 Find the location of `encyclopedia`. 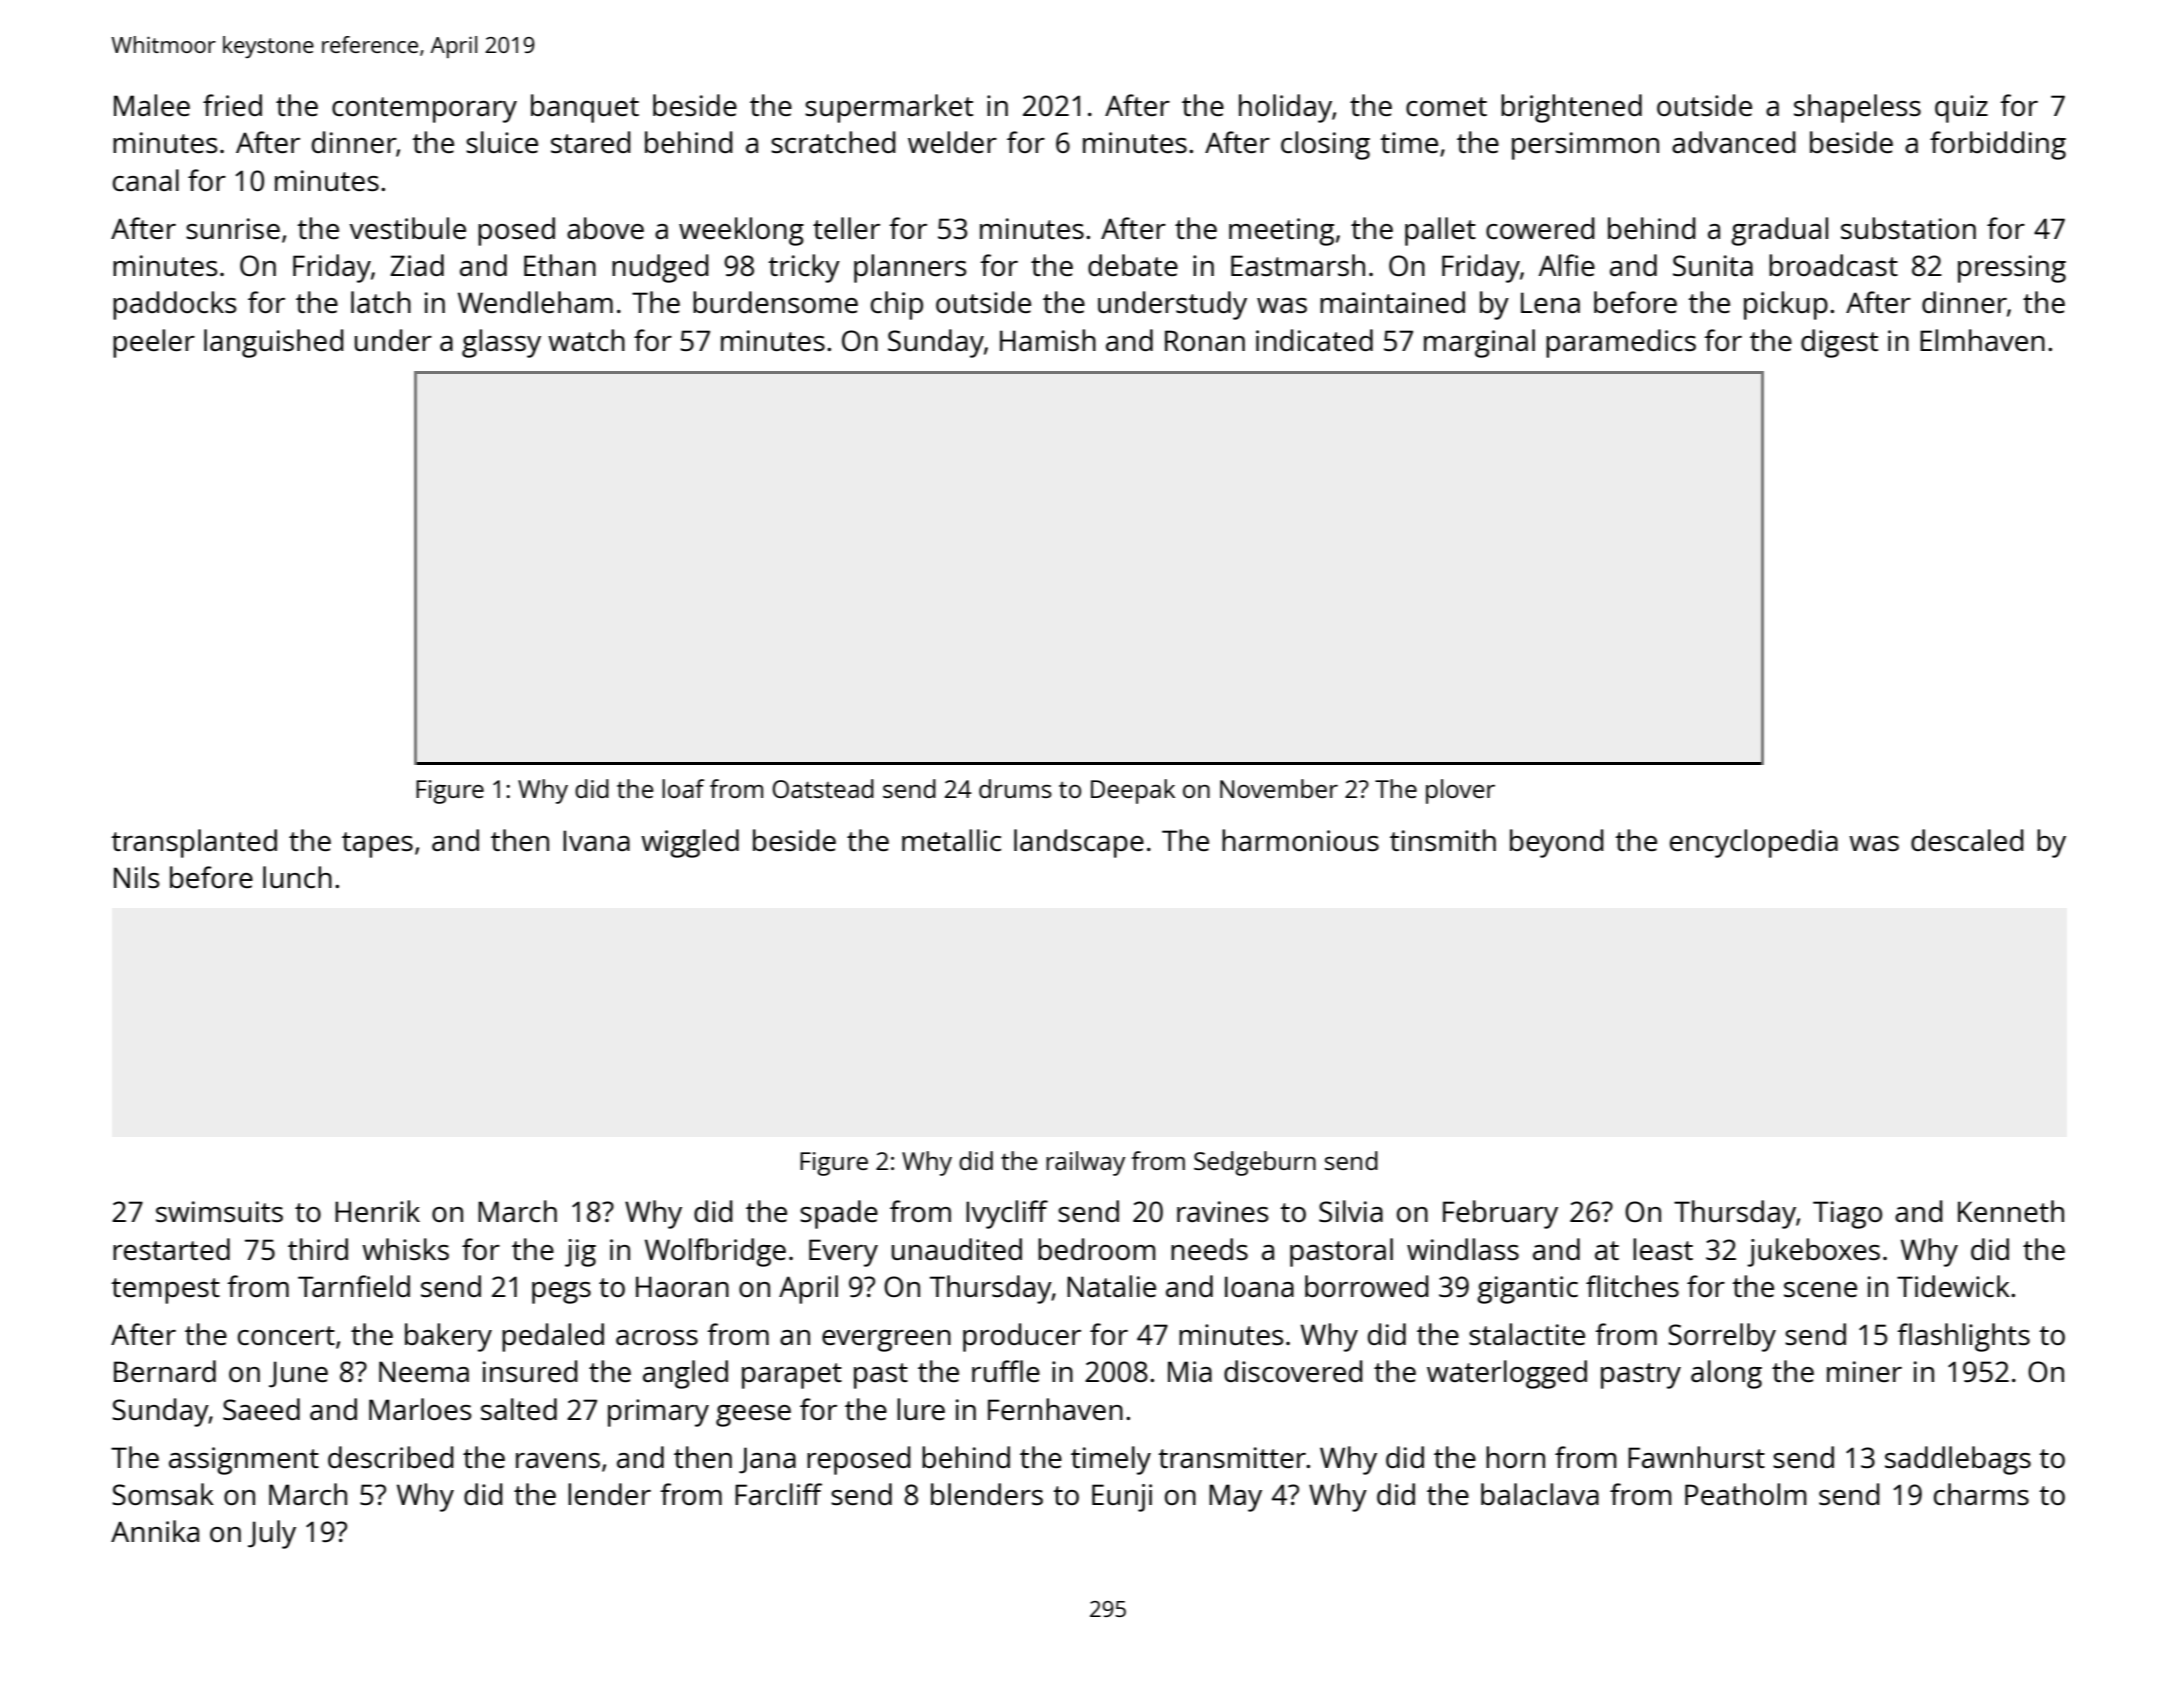

encyclopedia is located at coordinates (1754, 843).
